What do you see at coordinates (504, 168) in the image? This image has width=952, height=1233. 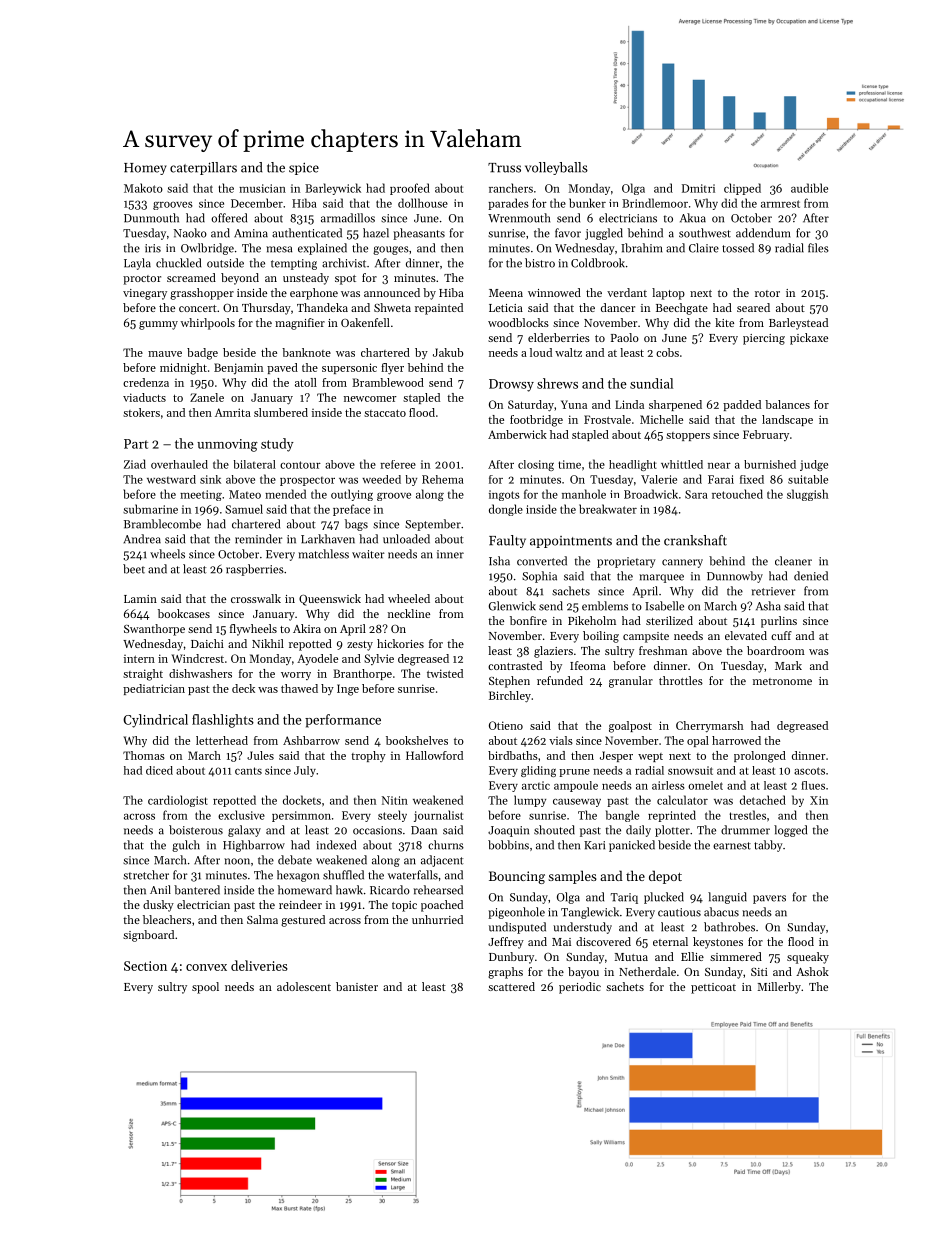 I see `Truss` at bounding box center [504, 168].
